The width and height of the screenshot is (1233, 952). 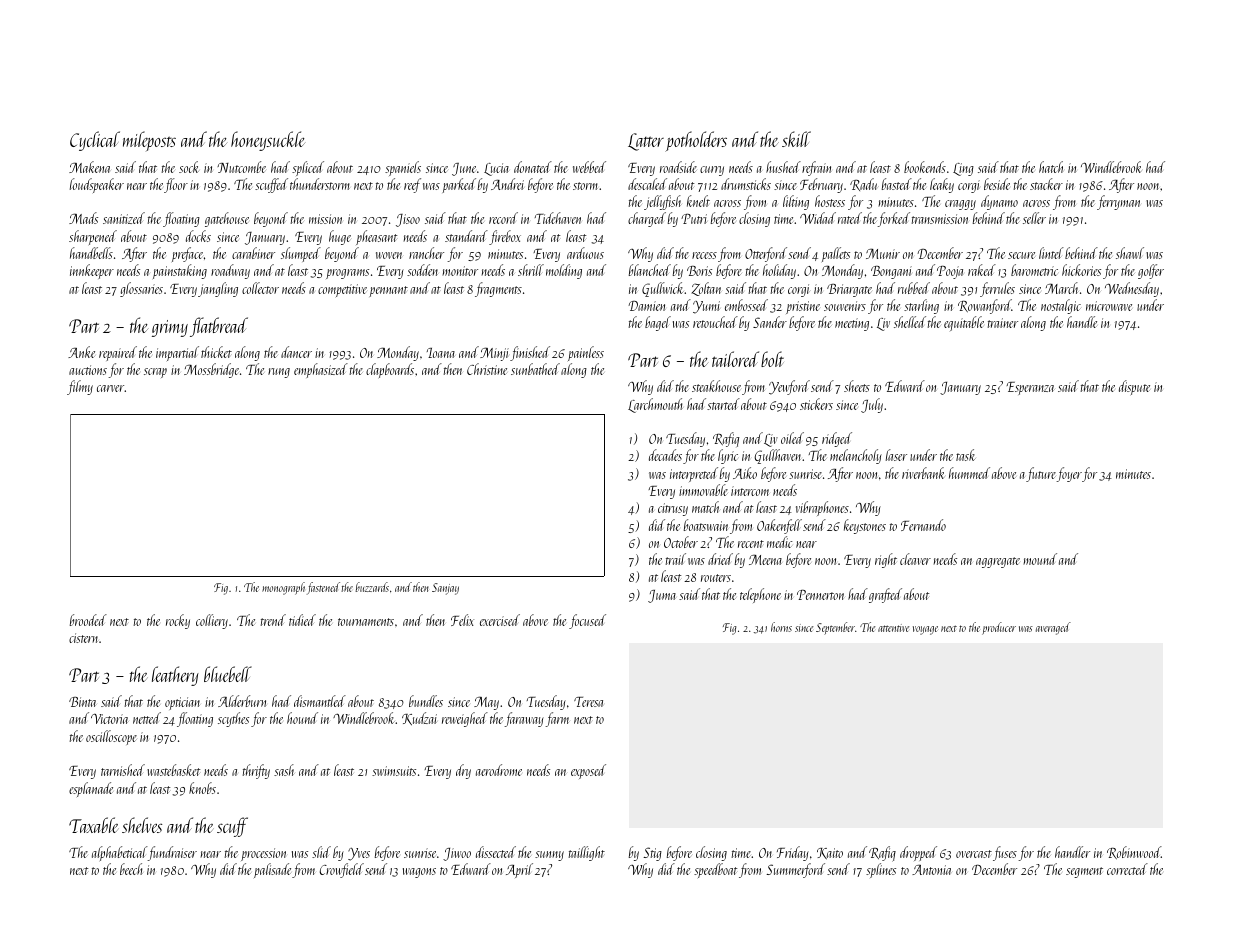 What do you see at coordinates (92, 271) in the screenshot?
I see `innkeeper` at bounding box center [92, 271].
